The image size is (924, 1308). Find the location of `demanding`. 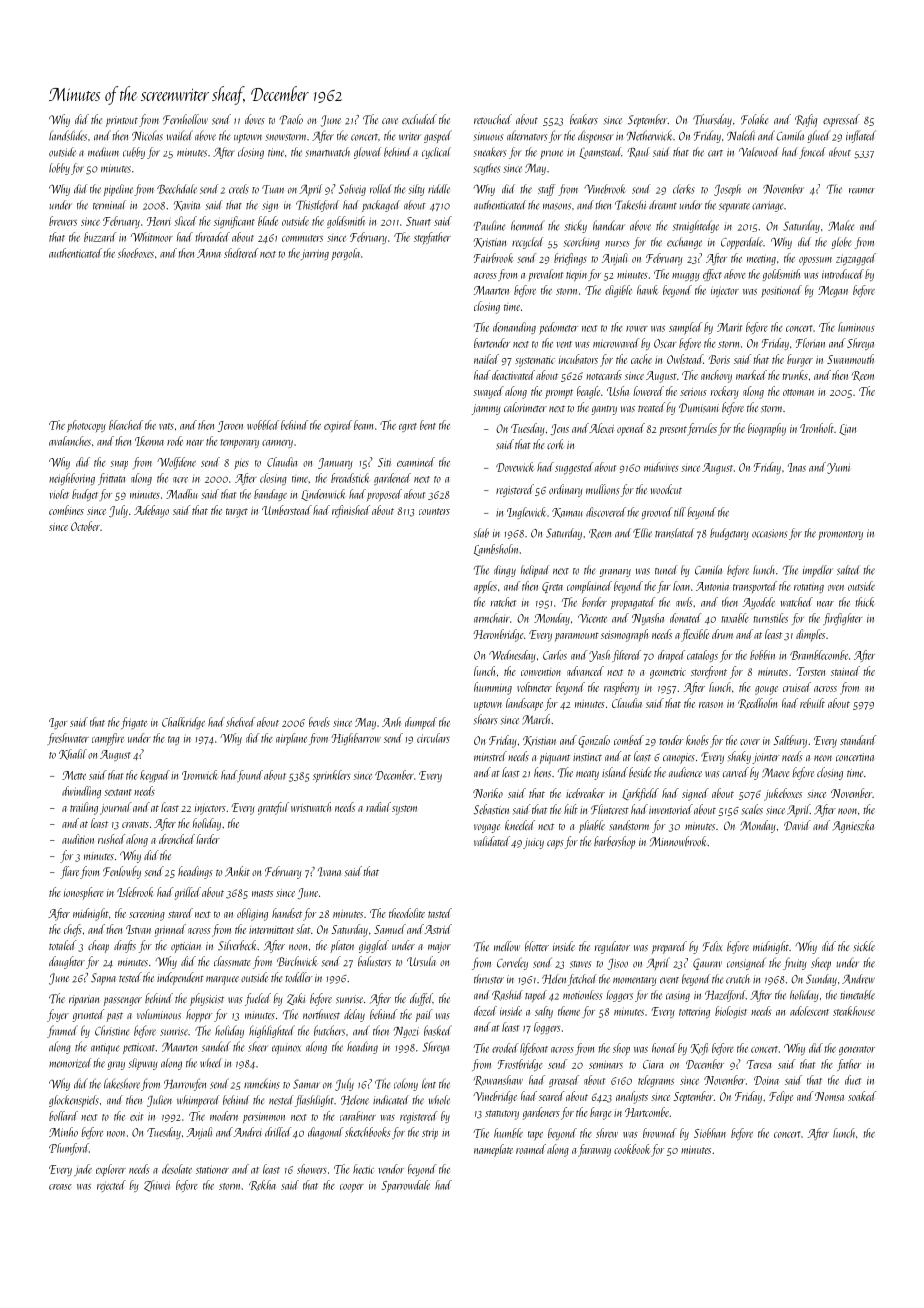

demanding is located at coordinates (514, 328).
